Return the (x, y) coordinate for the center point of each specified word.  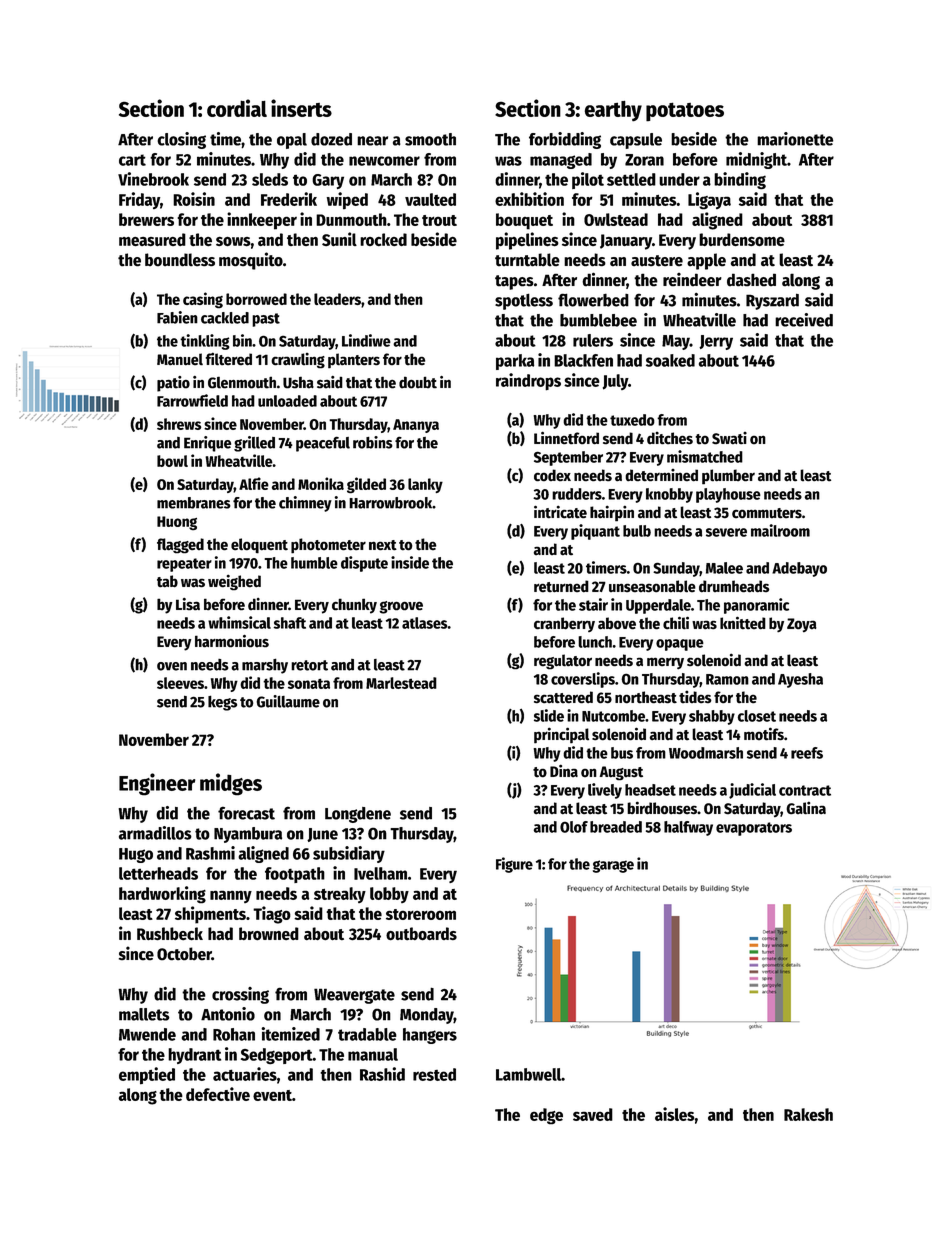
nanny (231, 896)
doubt (418, 382)
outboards (421, 934)
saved (593, 1114)
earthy (613, 111)
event (272, 1095)
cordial (237, 108)
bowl (172, 461)
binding (740, 180)
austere (657, 261)
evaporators (754, 829)
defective (218, 1094)
